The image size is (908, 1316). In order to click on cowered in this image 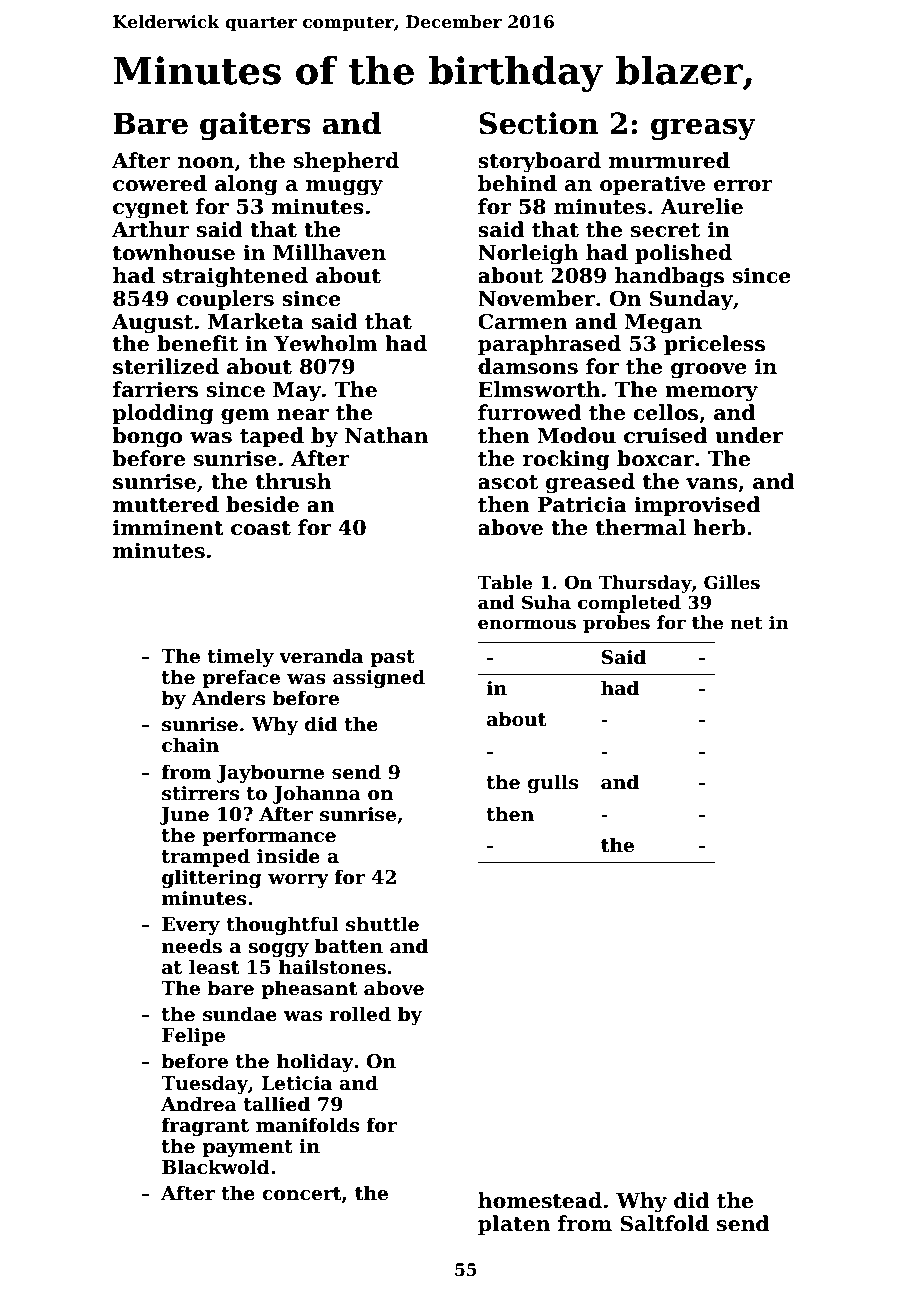, I will do `click(160, 183)`.
